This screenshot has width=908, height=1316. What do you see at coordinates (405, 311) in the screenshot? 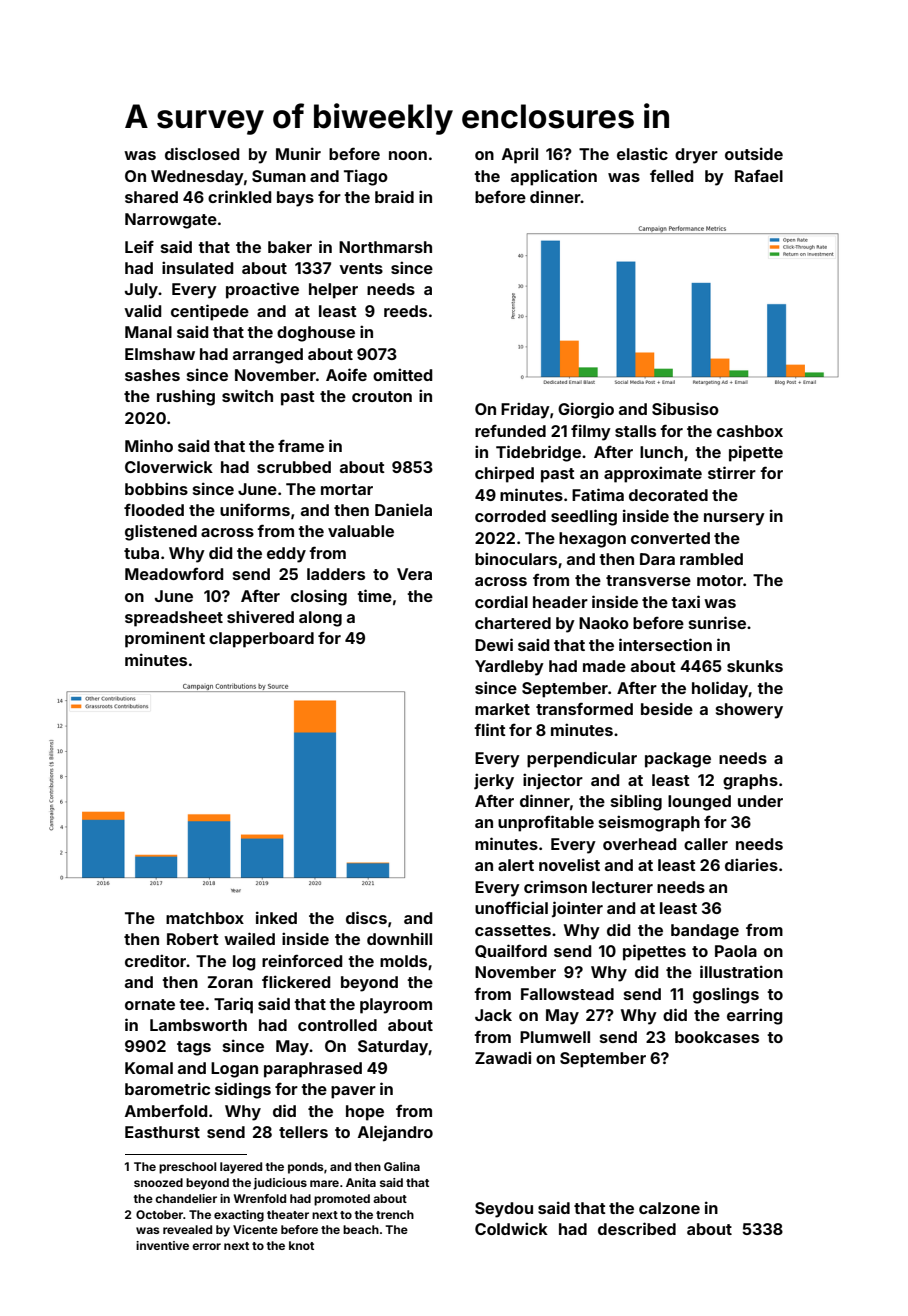
I see `reeds` at bounding box center [405, 311].
